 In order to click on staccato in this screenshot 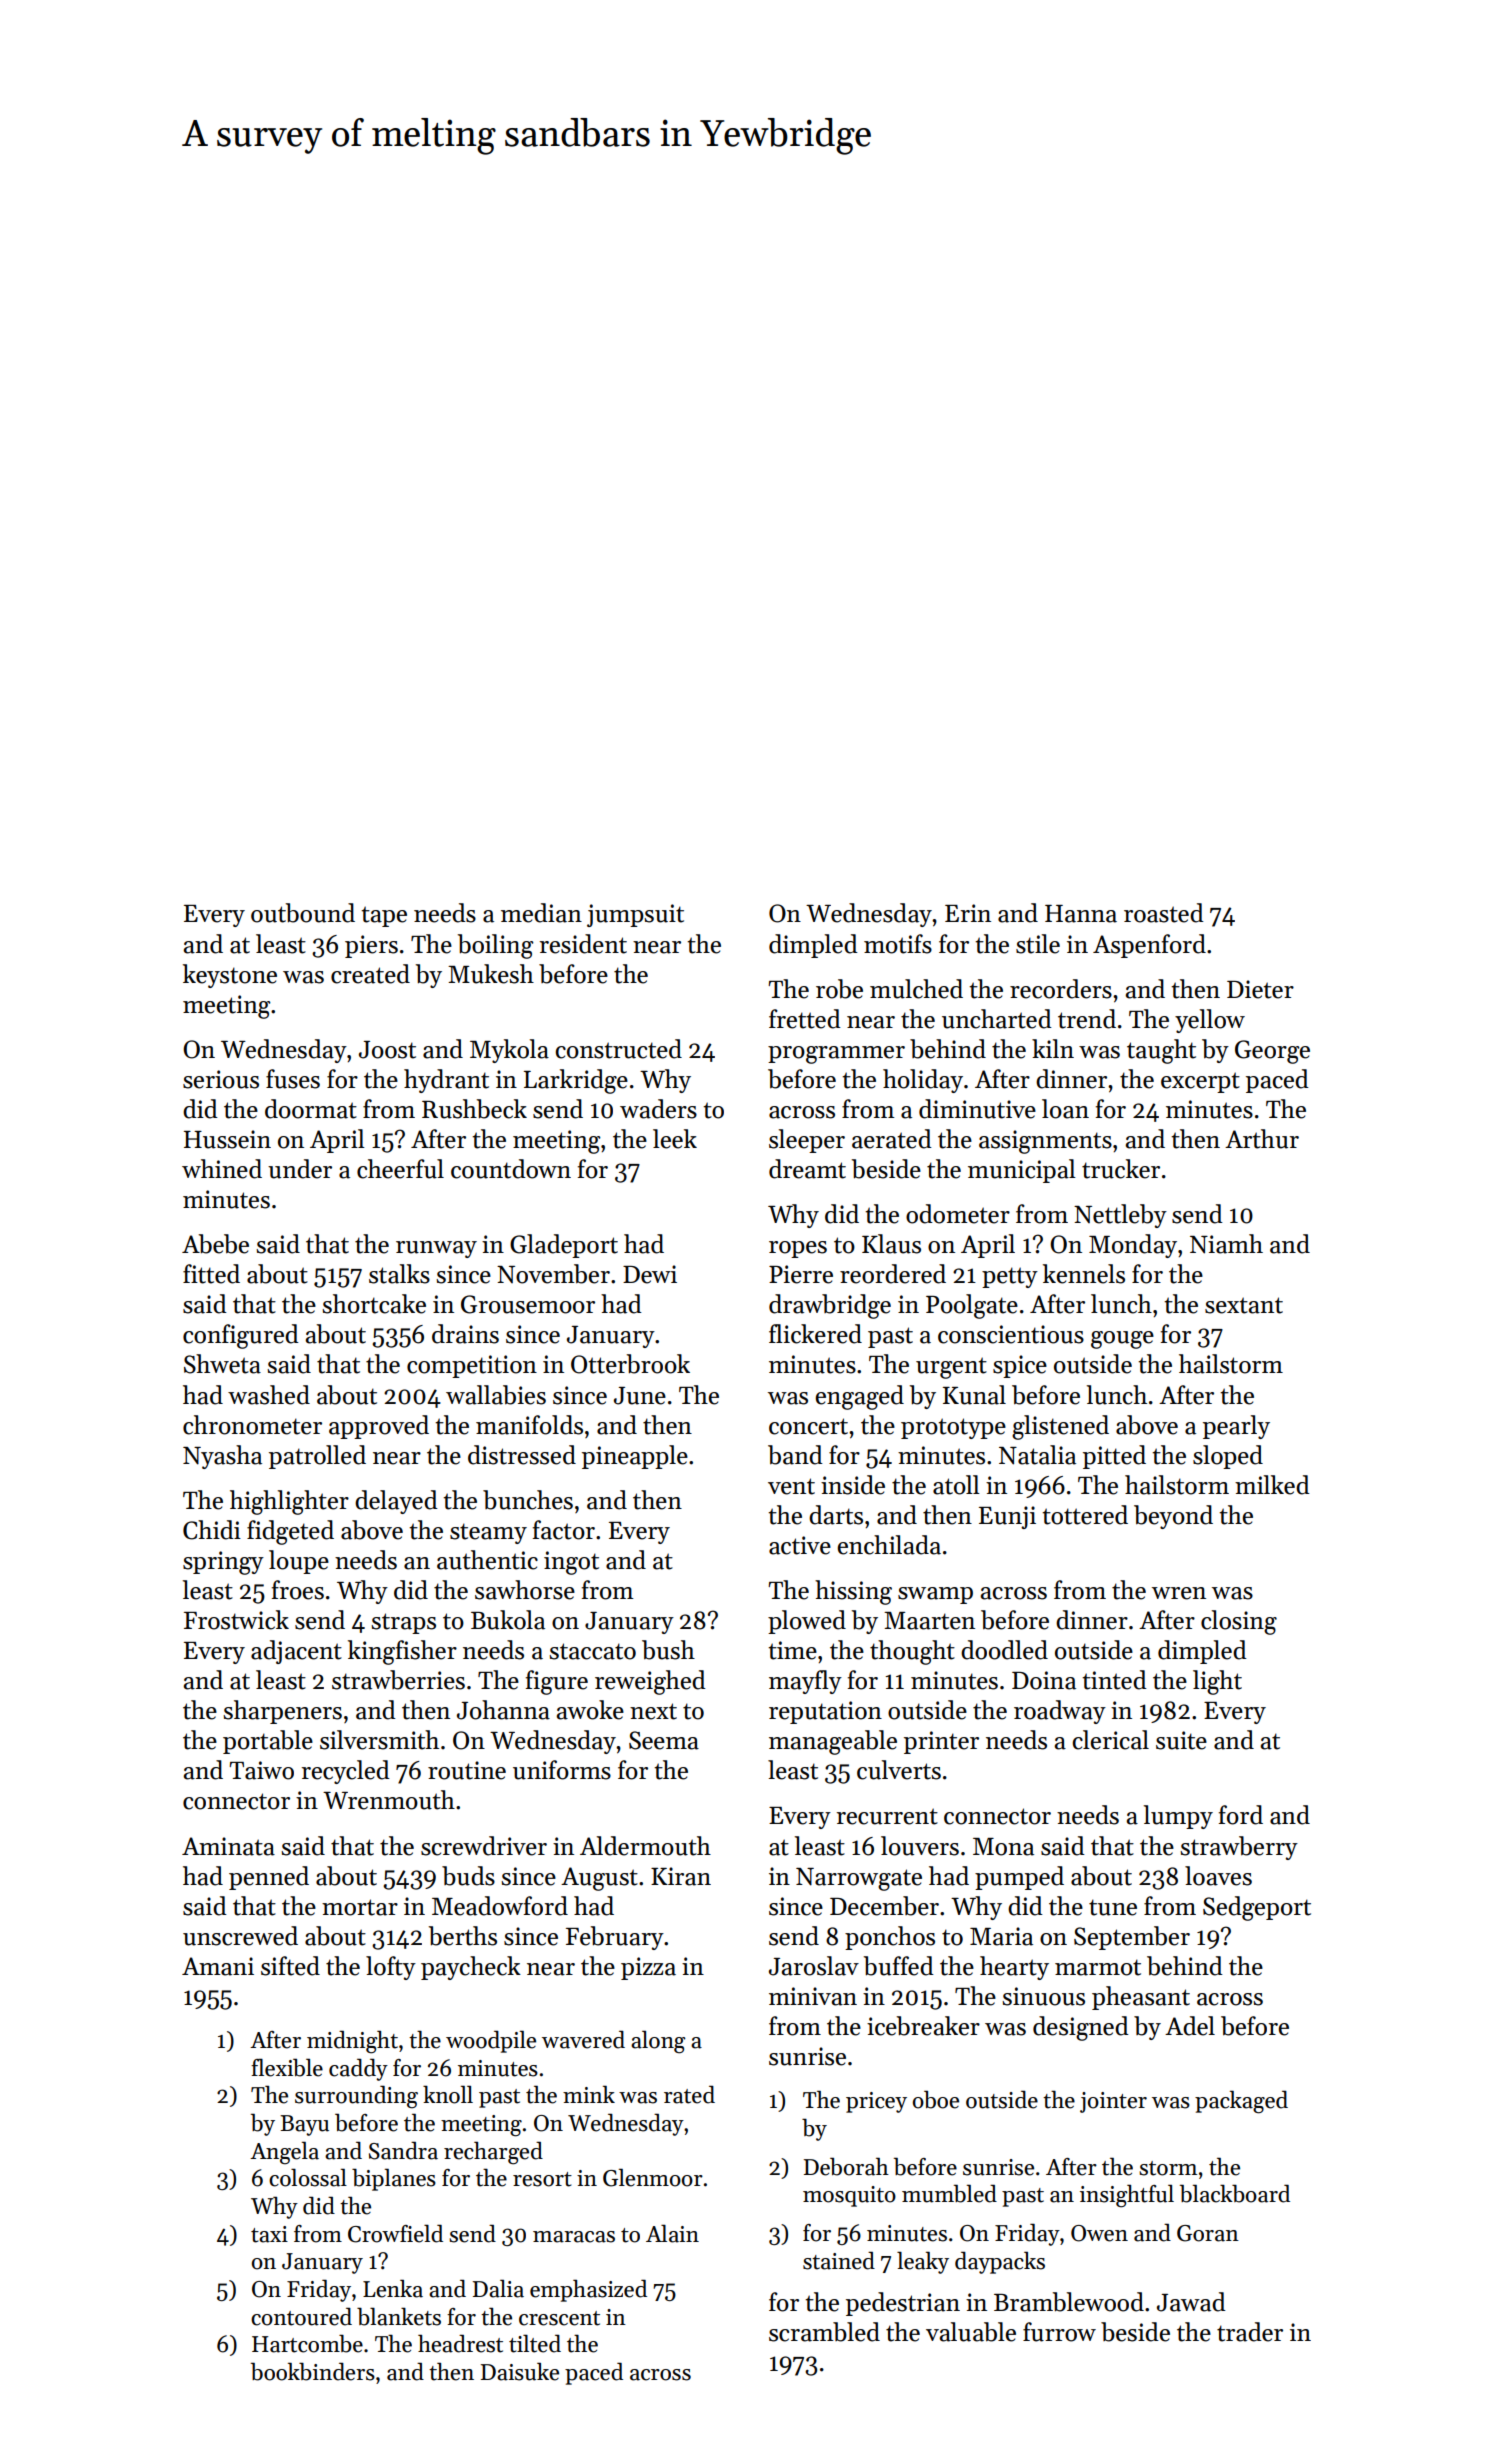, I will do `click(592, 1651)`.
